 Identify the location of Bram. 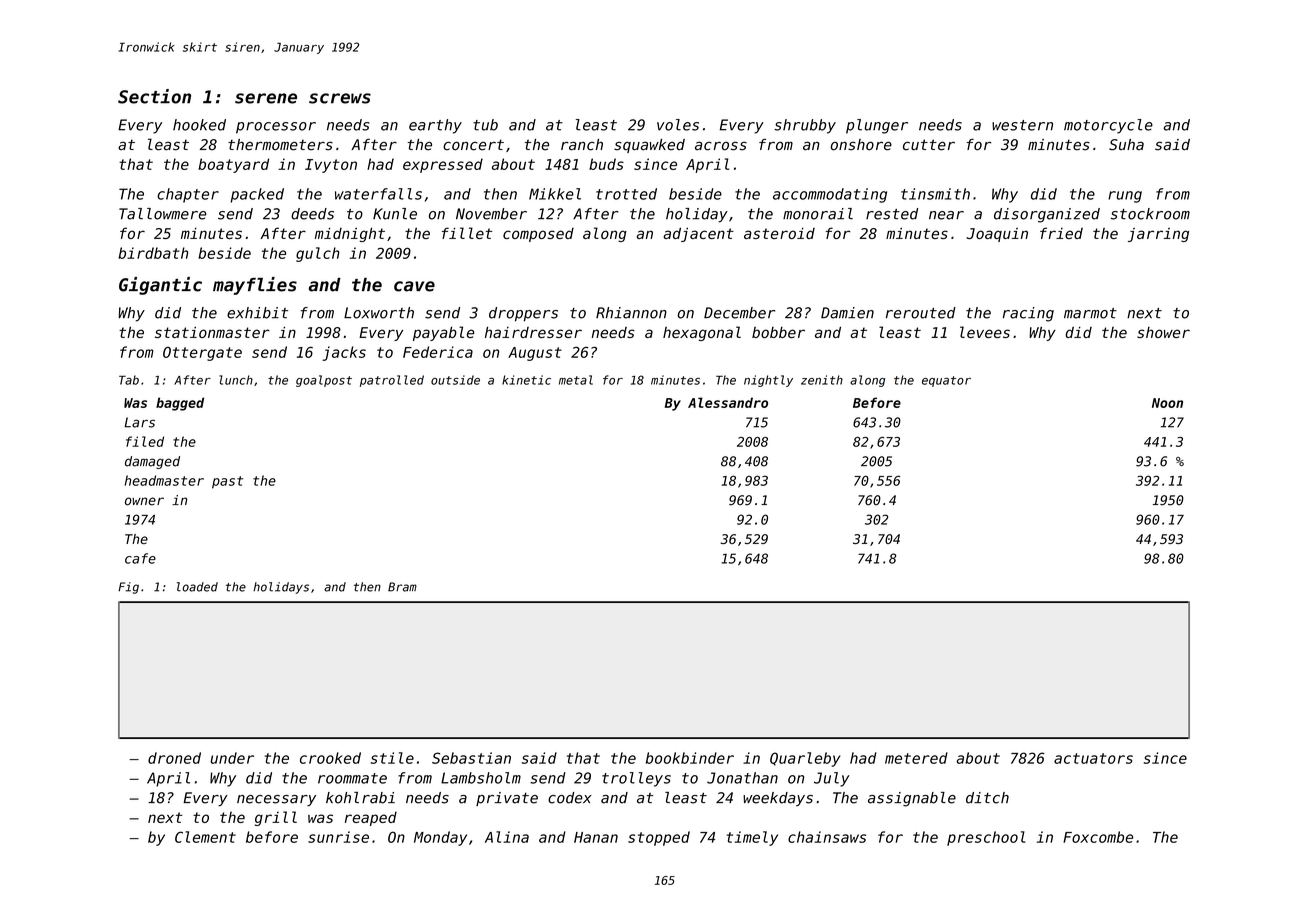
(402, 587).
